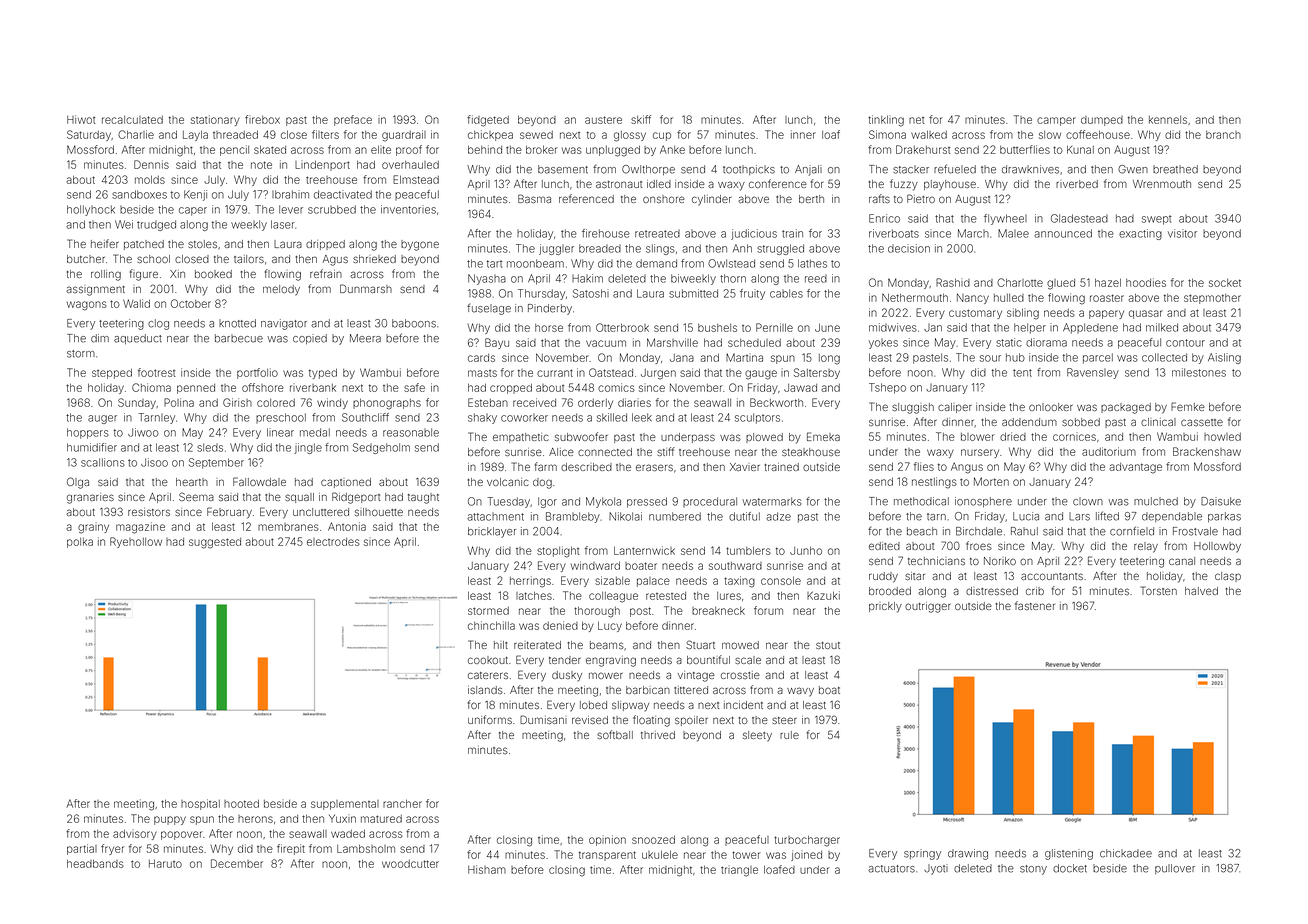 The image size is (1308, 924). What do you see at coordinates (828, 645) in the screenshot?
I see `stout` at bounding box center [828, 645].
